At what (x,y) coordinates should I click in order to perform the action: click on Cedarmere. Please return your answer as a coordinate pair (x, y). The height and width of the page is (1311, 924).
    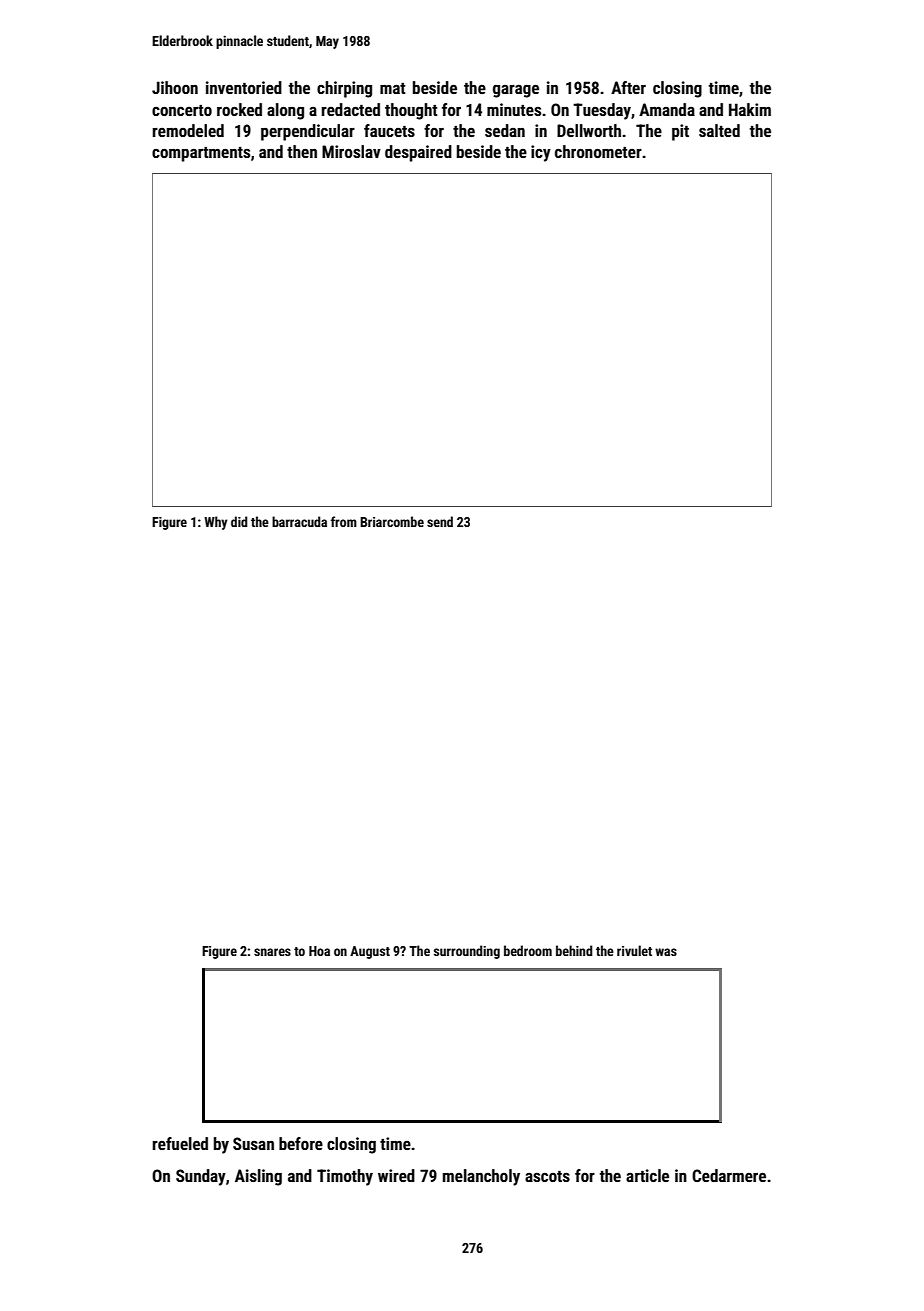
    Looking at the image, I should click on (729, 1175).
